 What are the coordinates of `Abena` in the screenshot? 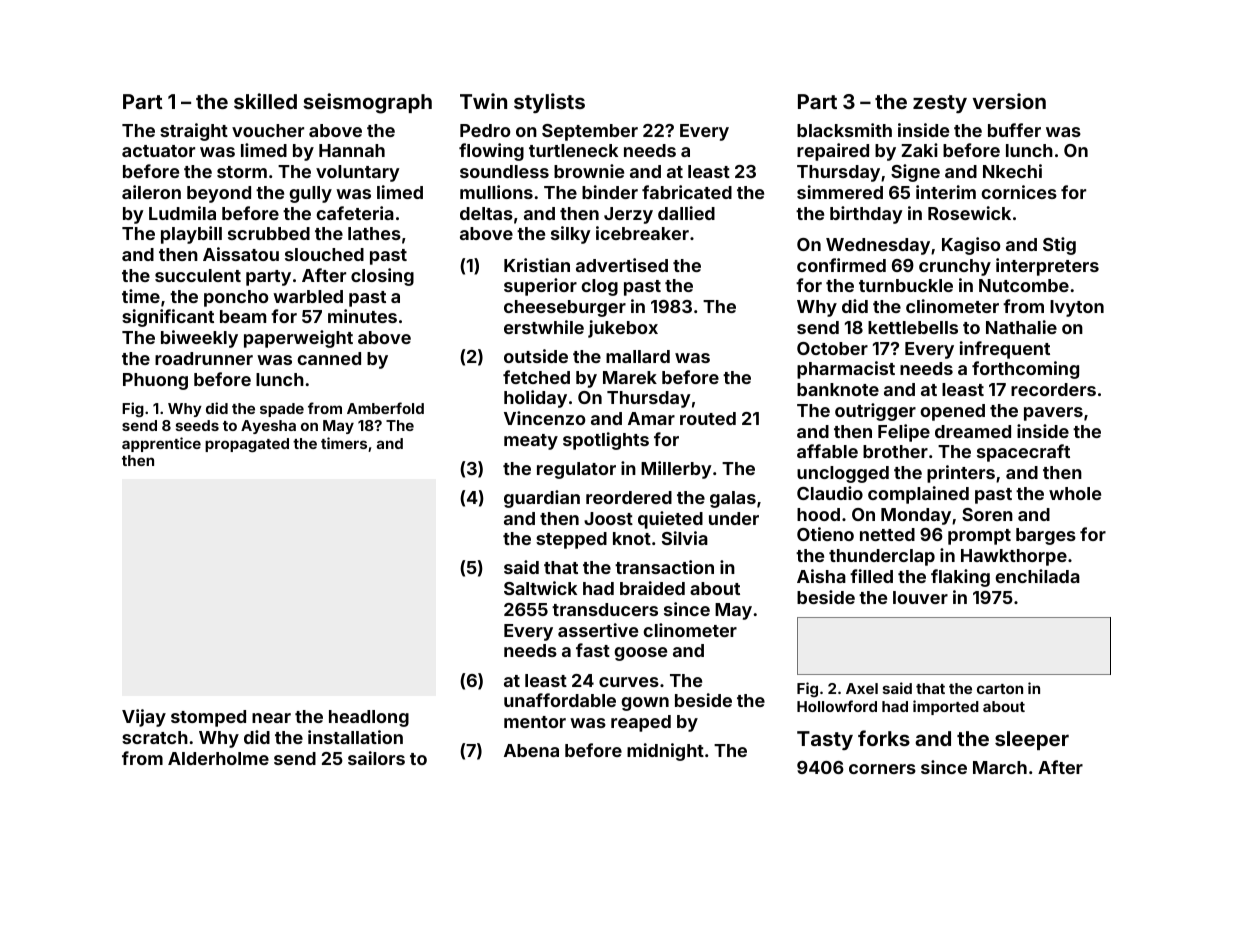 It's located at (531, 750).
